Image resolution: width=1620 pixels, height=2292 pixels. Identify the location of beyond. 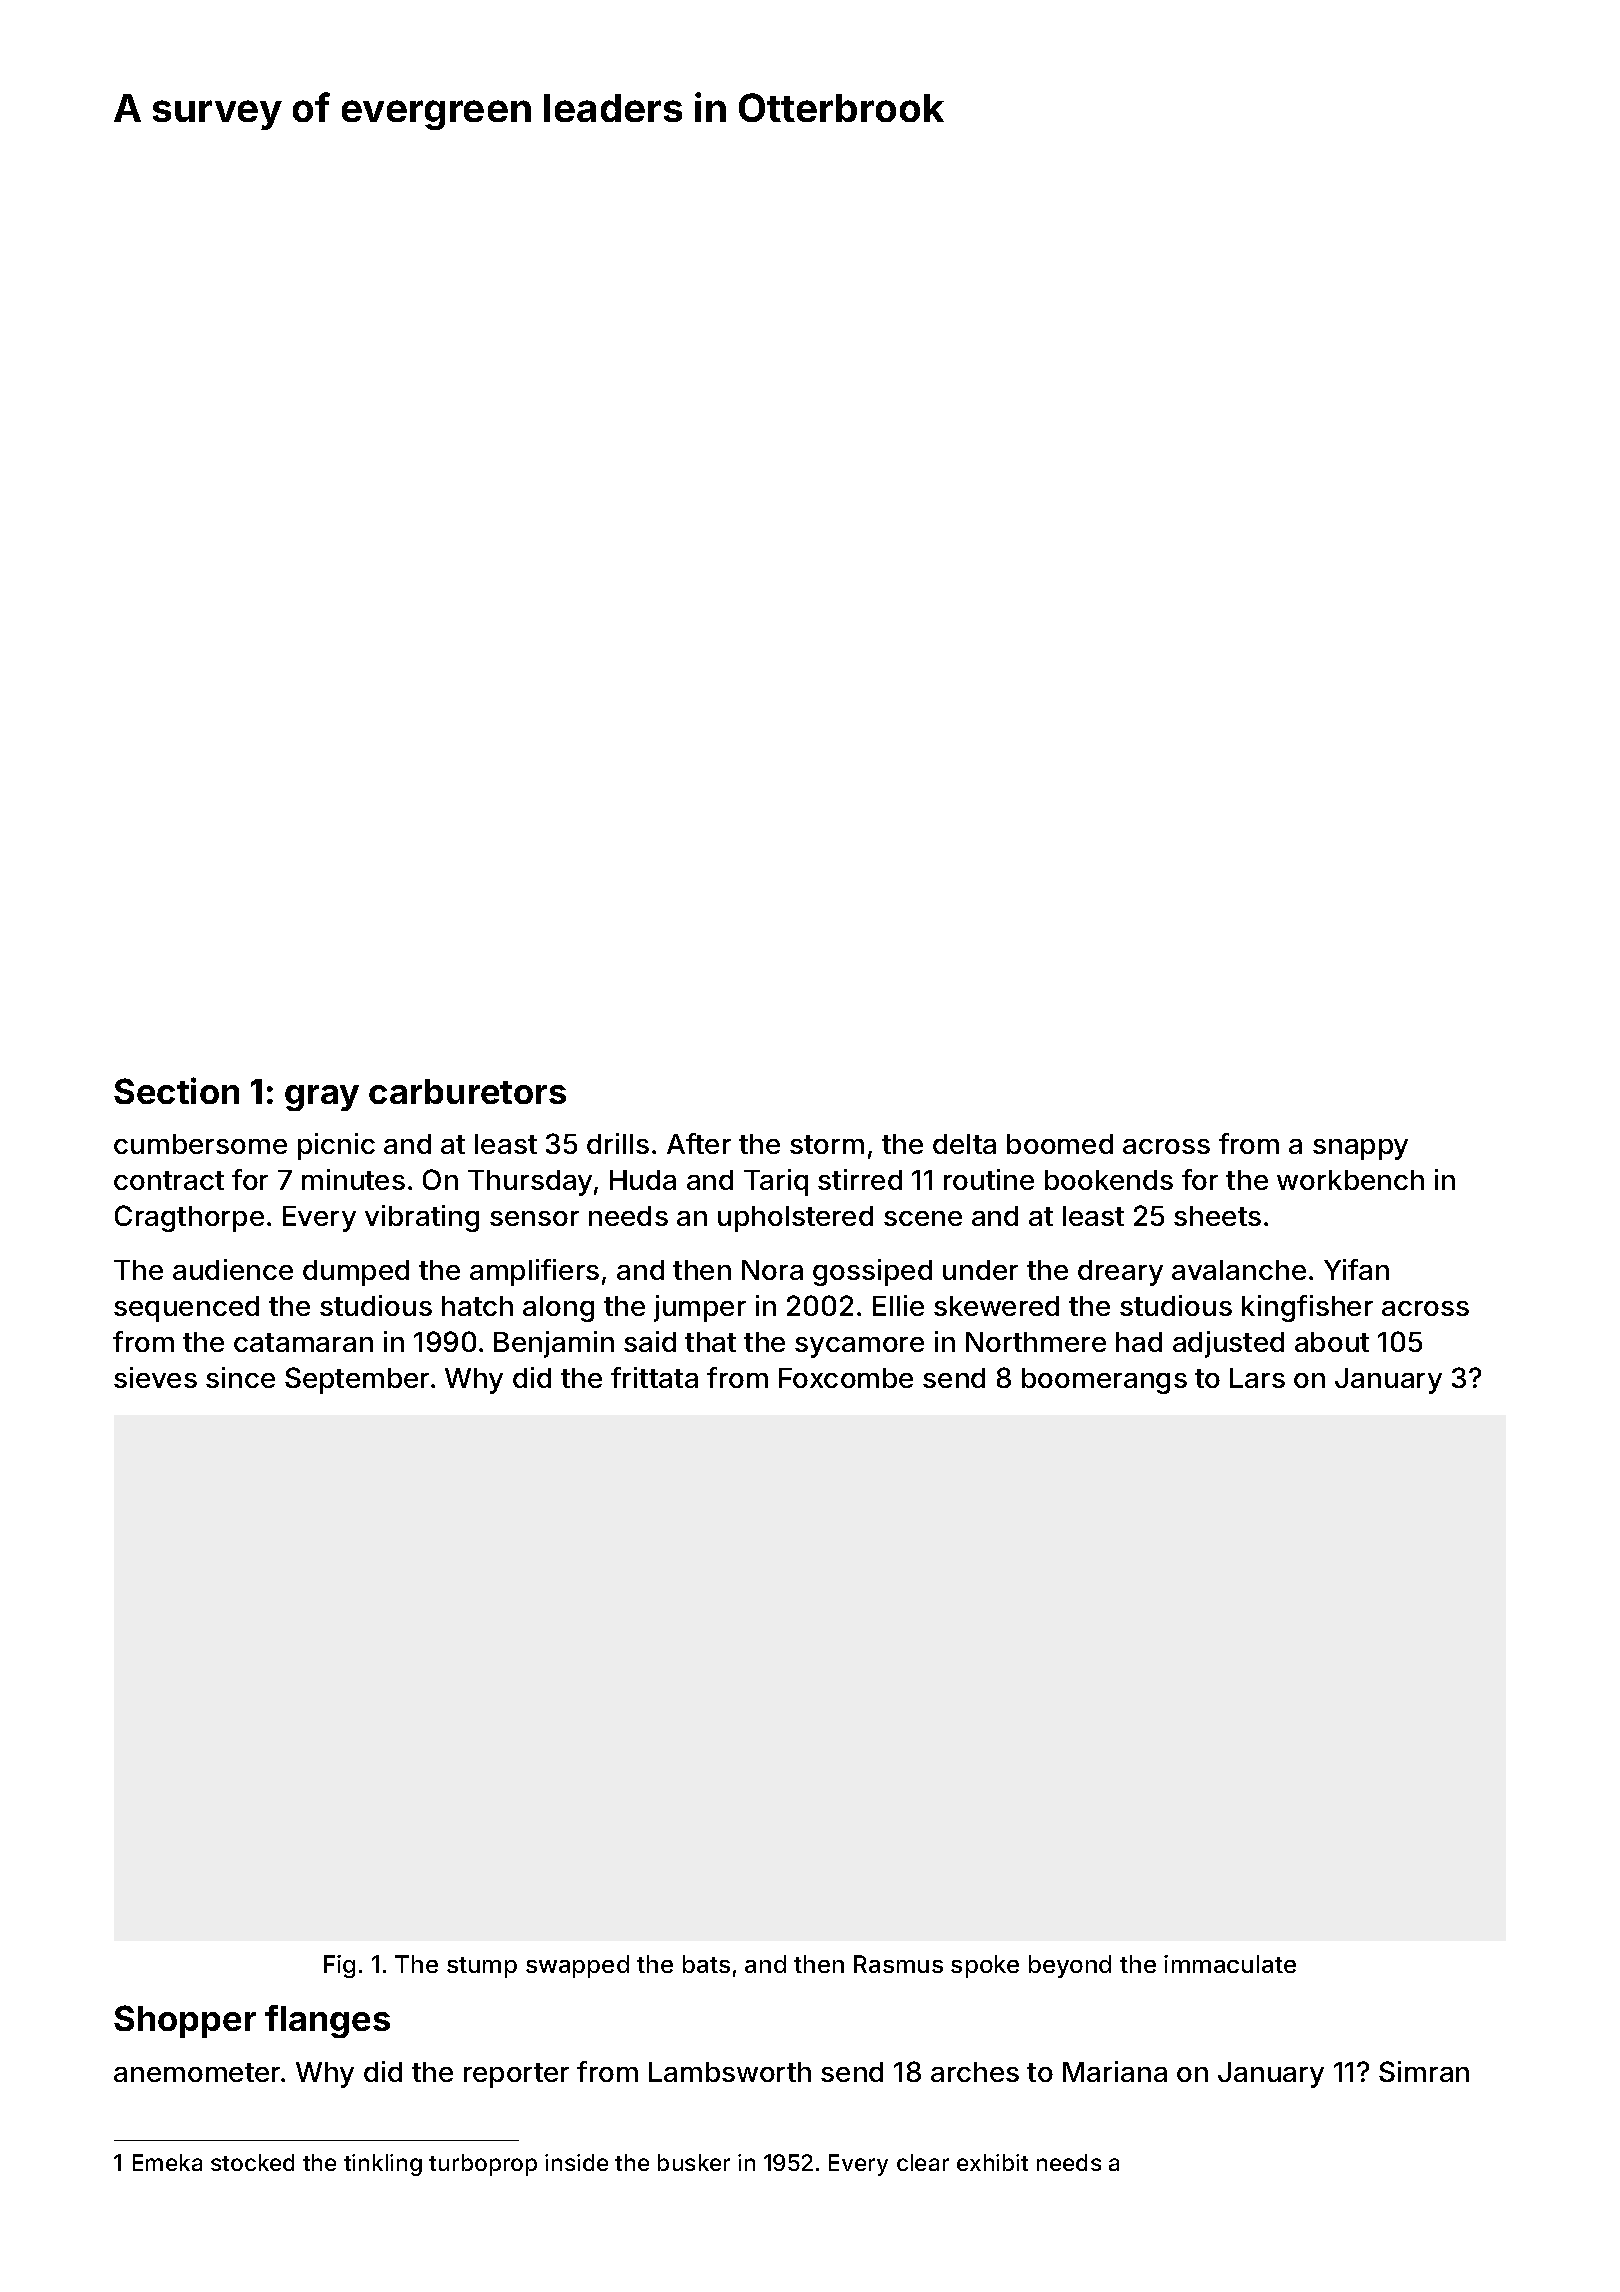
(1070, 1966).
